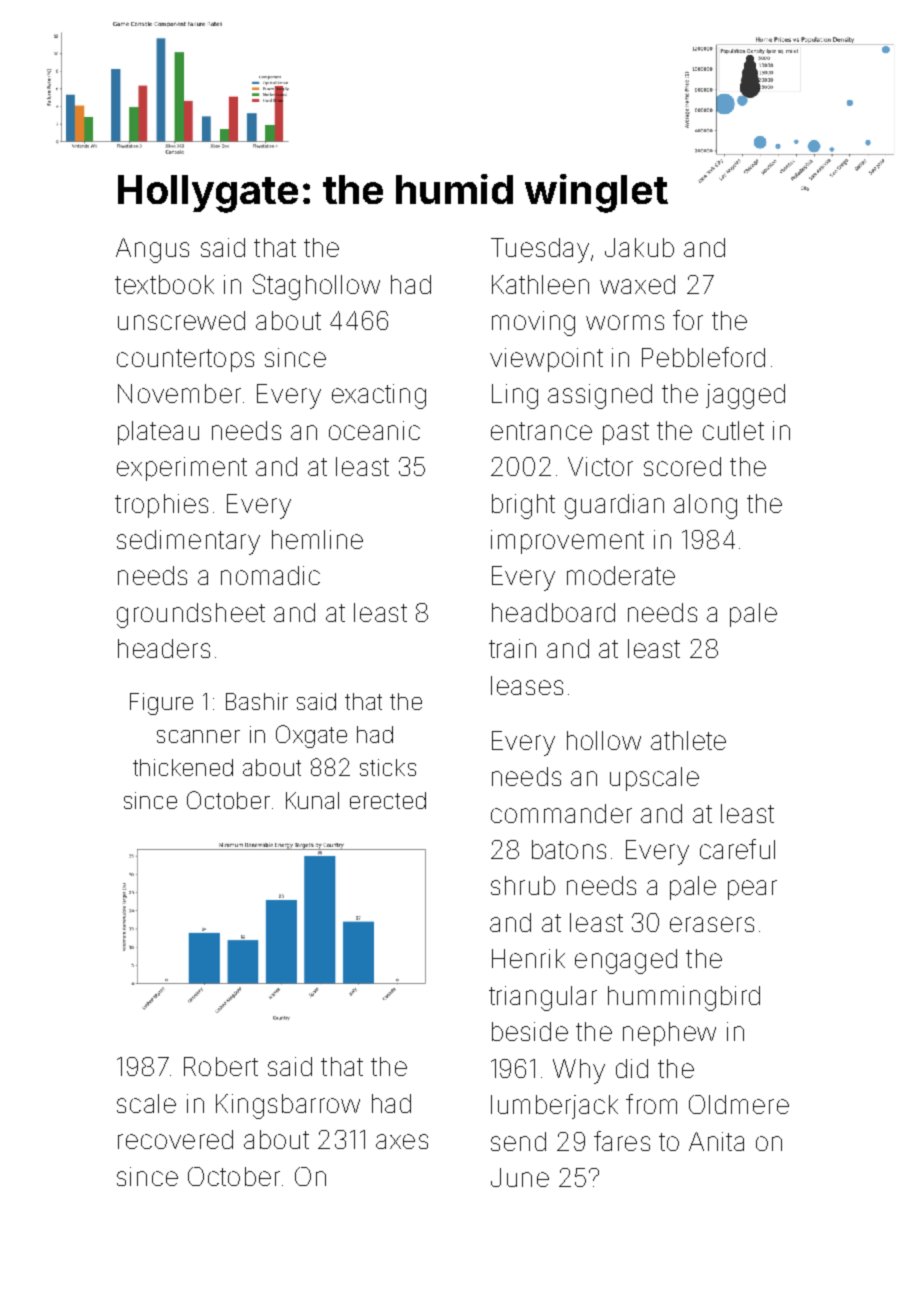 This document has height=1311, width=924. What do you see at coordinates (737, 849) in the document?
I see `careful` at bounding box center [737, 849].
